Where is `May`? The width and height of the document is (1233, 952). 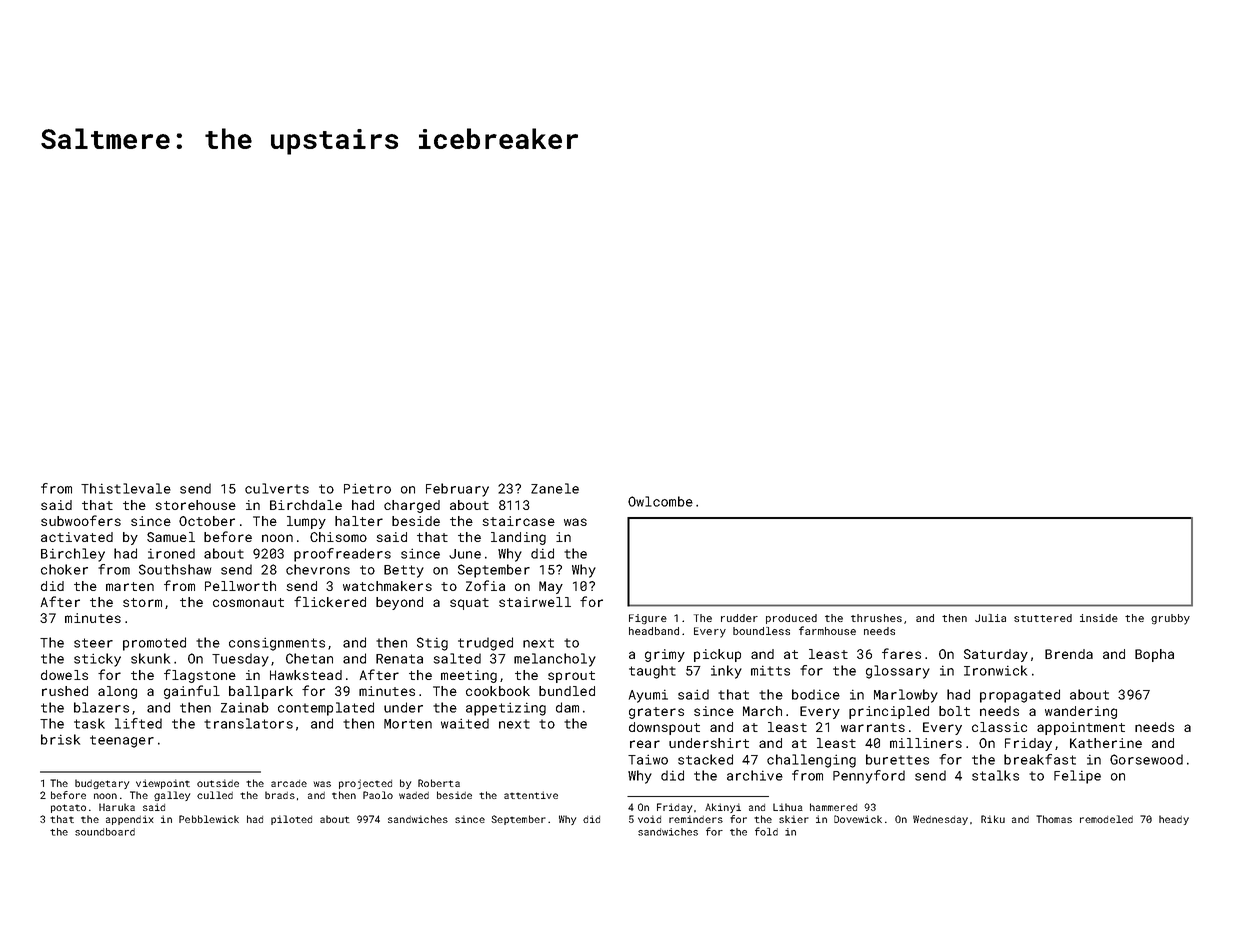 May is located at coordinates (551, 587).
